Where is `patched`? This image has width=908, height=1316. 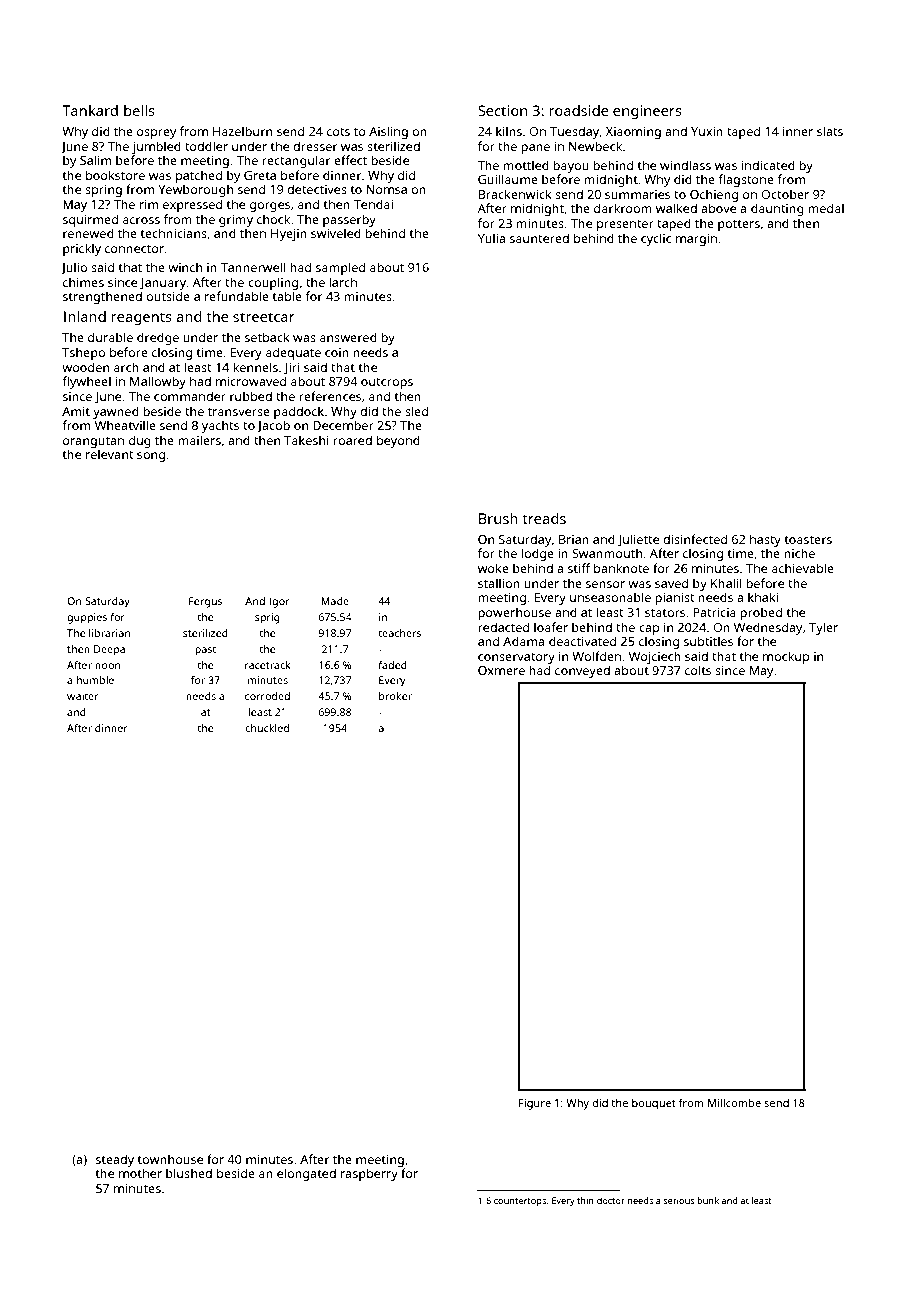 patched is located at coordinates (199, 176).
